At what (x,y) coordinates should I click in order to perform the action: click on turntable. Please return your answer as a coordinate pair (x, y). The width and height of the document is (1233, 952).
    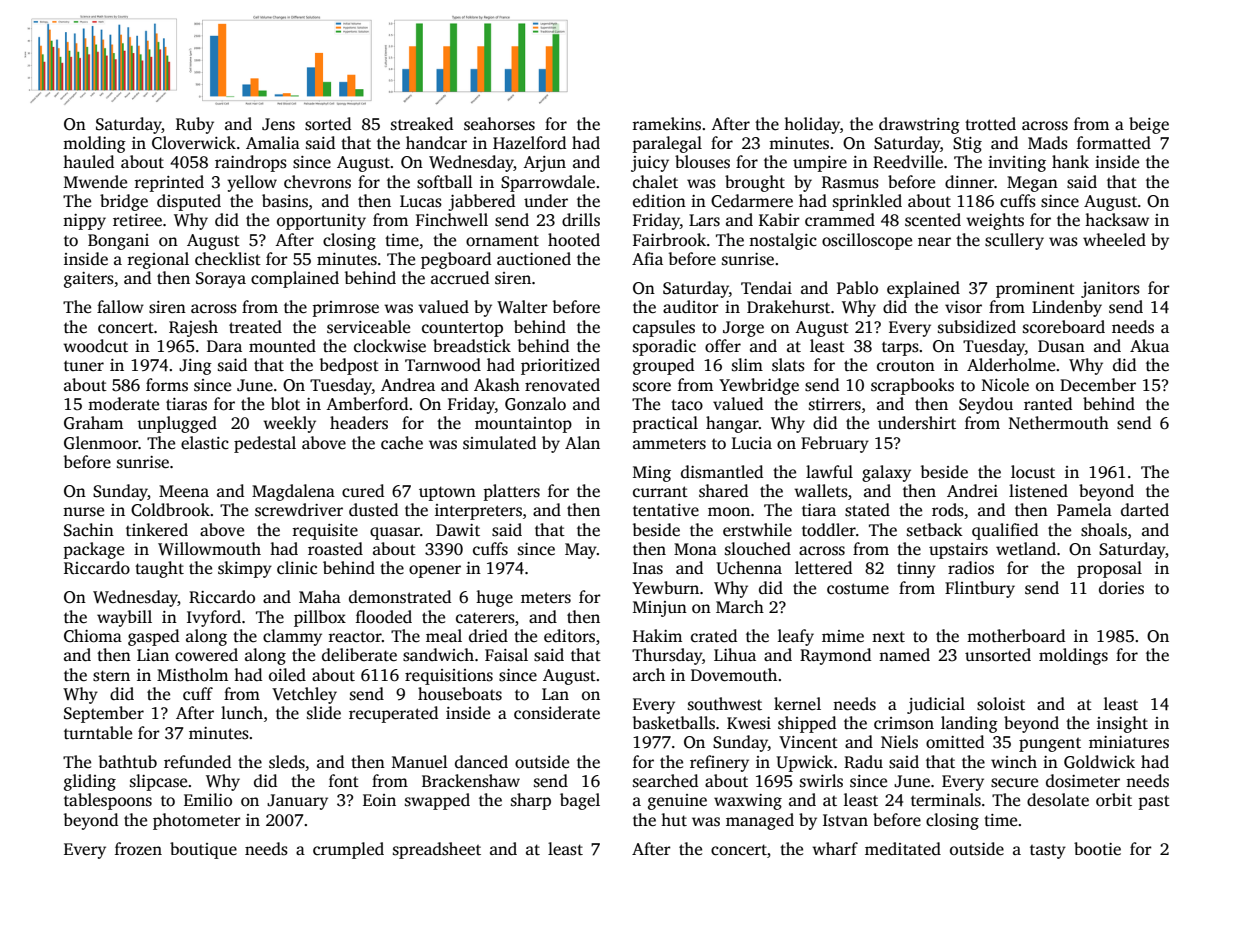
    Looking at the image, I should click on (98, 732).
